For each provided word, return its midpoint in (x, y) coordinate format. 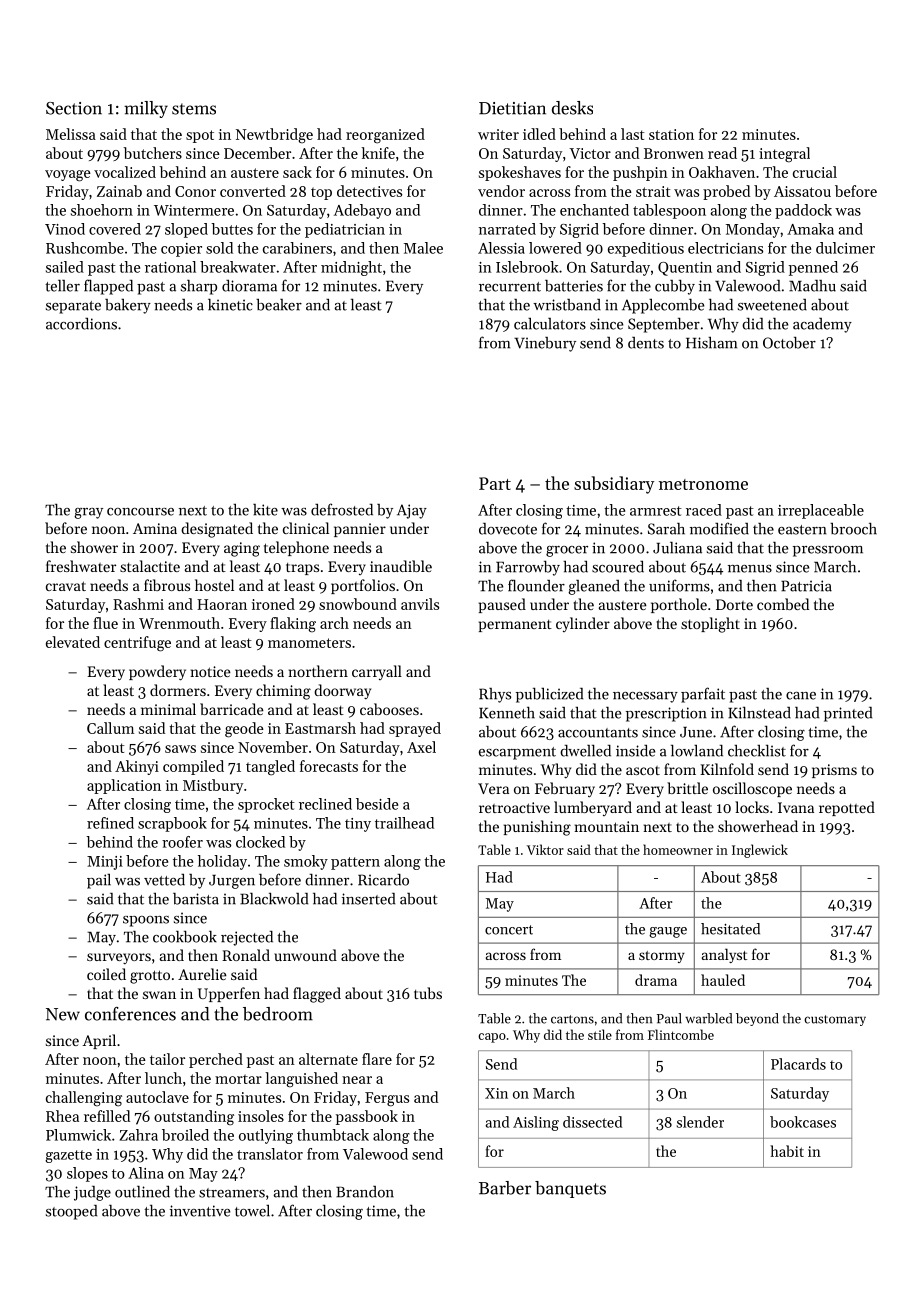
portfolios (363, 586)
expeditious (646, 249)
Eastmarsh (320, 728)
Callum (110, 728)
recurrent (510, 287)
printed (848, 714)
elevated (73, 642)
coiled (106, 974)
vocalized (125, 172)
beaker (279, 305)
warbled (708, 1018)
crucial (815, 172)
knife (378, 153)
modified (719, 528)
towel (252, 1211)
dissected (592, 1122)
